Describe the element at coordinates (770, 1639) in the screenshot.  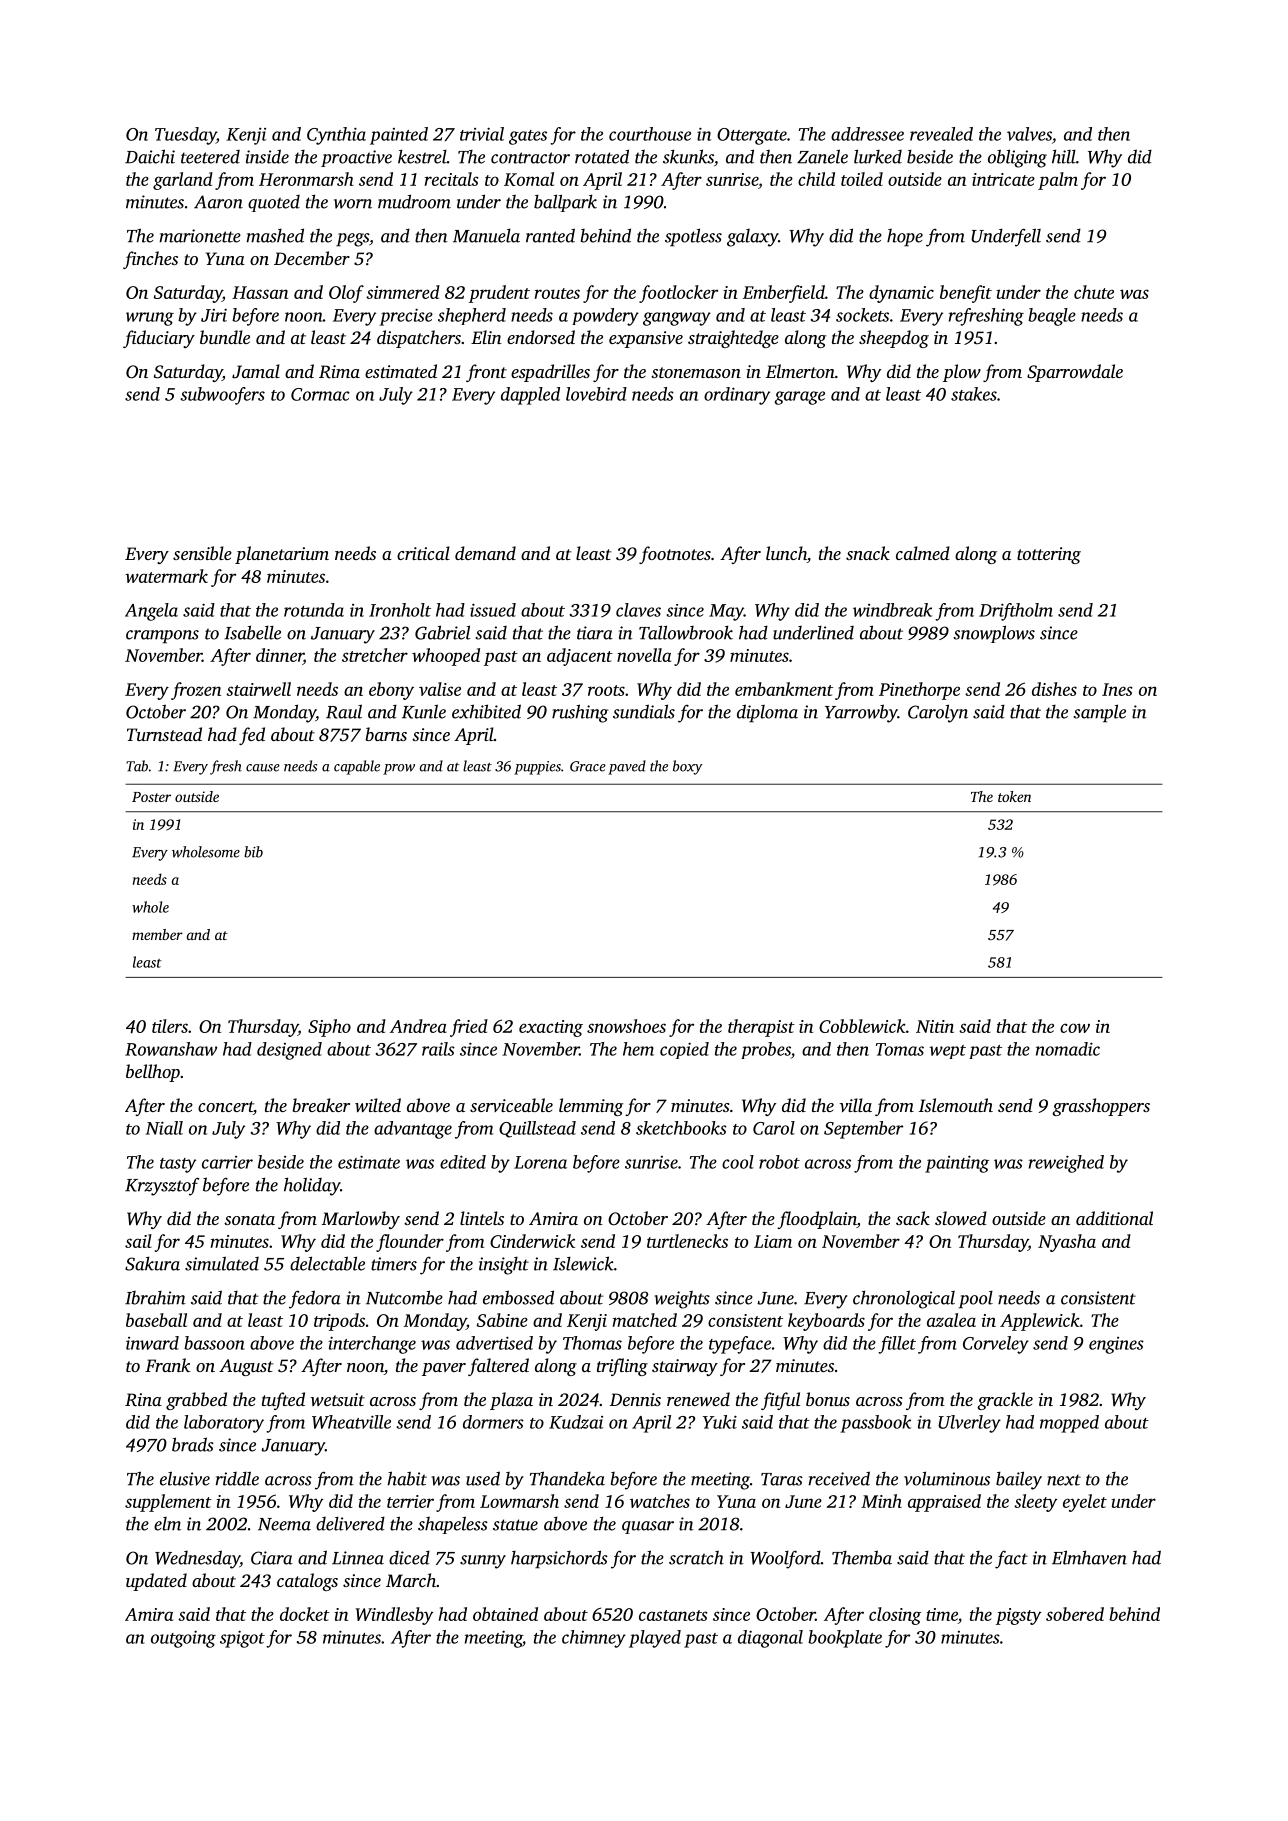
I see `diagonal` at that location.
